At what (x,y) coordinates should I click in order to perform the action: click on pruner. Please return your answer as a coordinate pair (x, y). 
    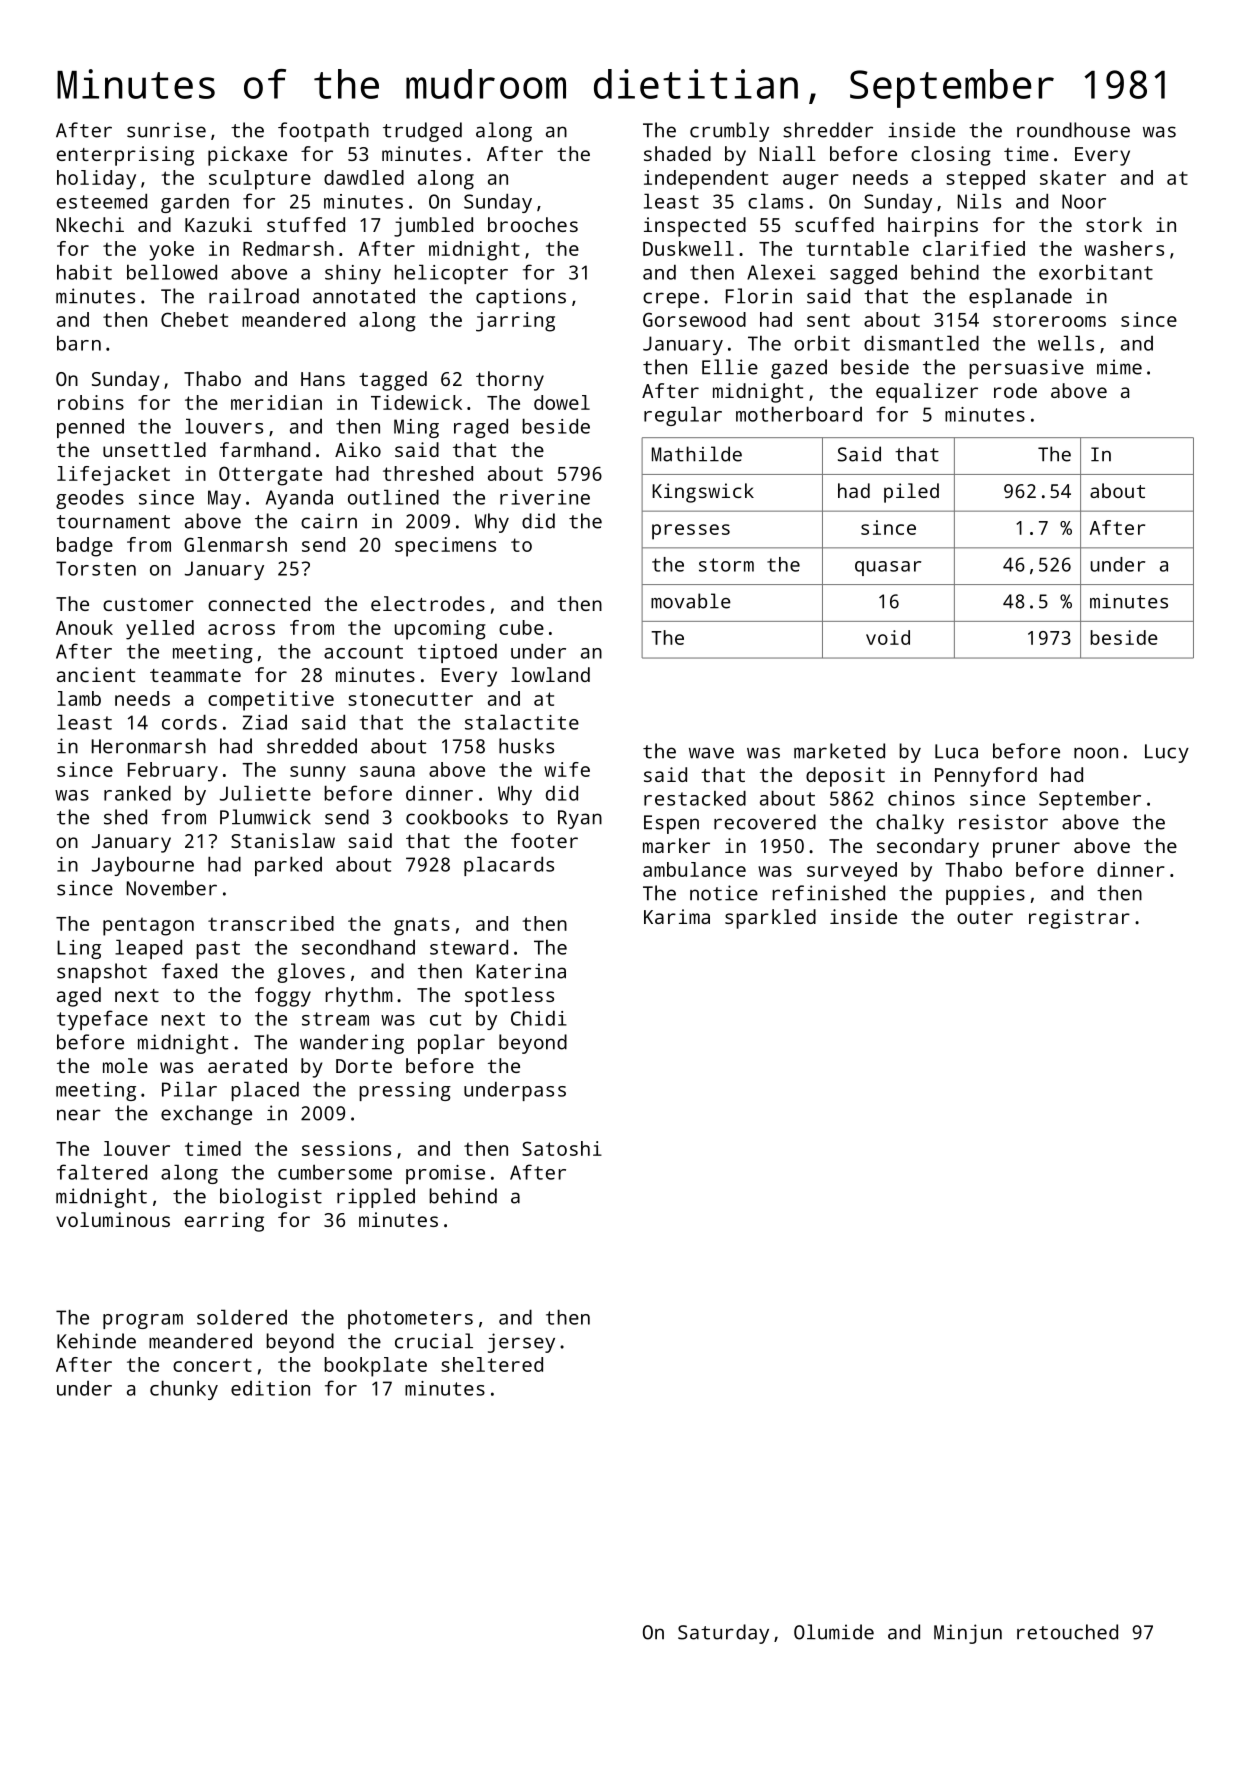
    Looking at the image, I should click on (1026, 850).
